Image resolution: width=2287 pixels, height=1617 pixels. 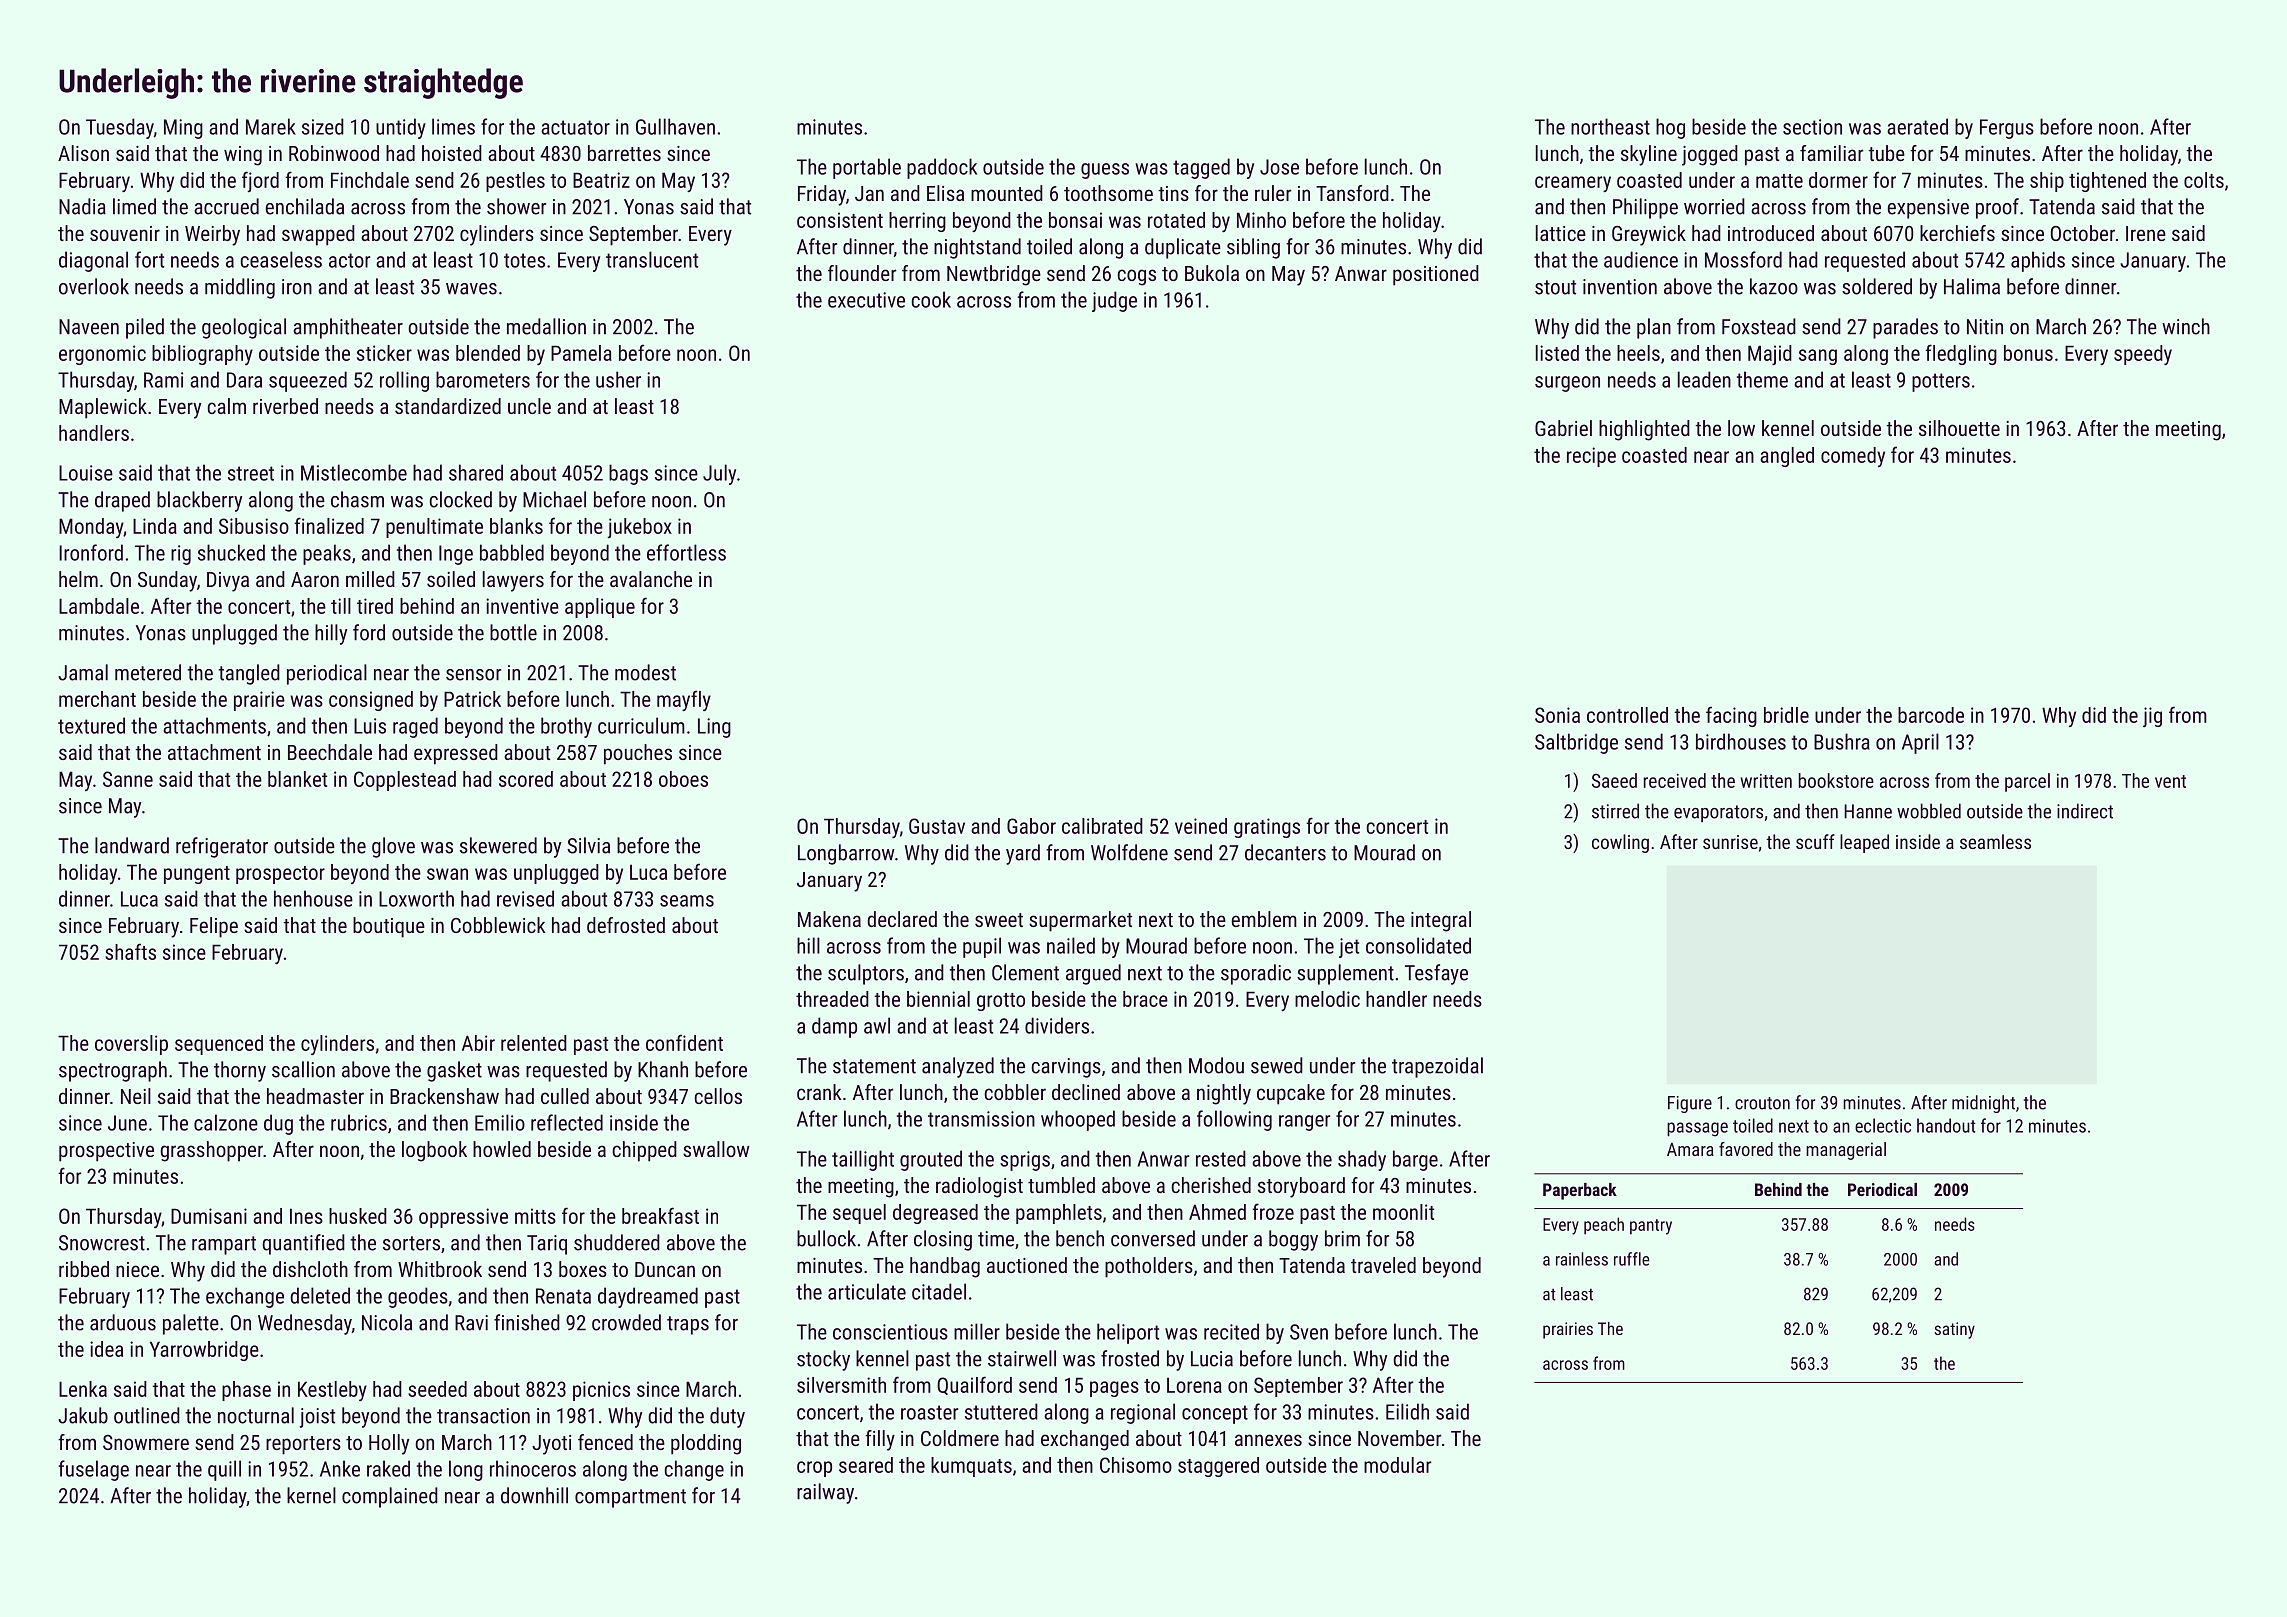 I want to click on ship, so click(x=2047, y=182).
